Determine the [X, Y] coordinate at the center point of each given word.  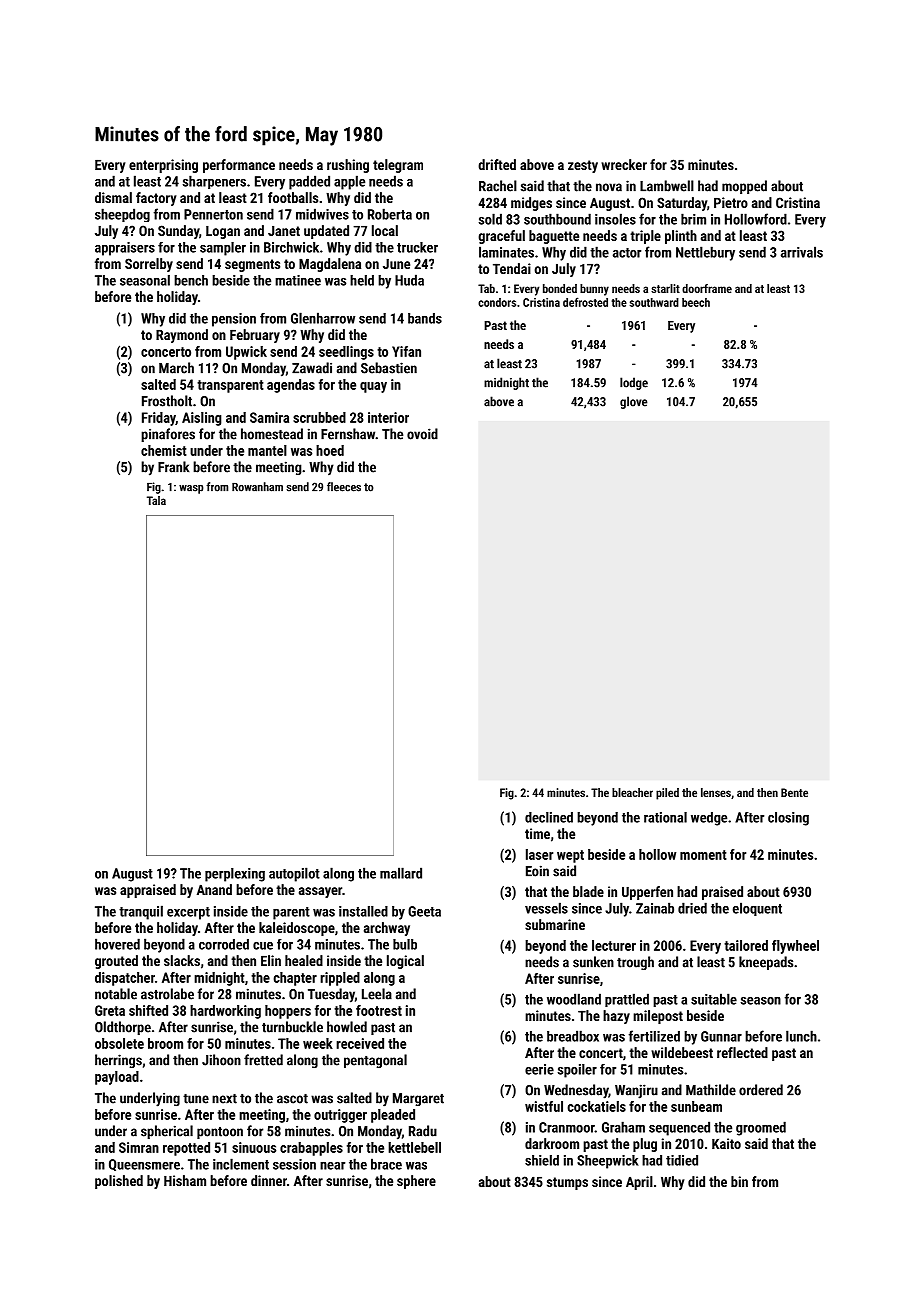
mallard [401, 873]
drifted [497, 164]
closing [788, 819]
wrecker [624, 164]
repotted [186, 1149]
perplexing [235, 875]
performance [239, 166]
